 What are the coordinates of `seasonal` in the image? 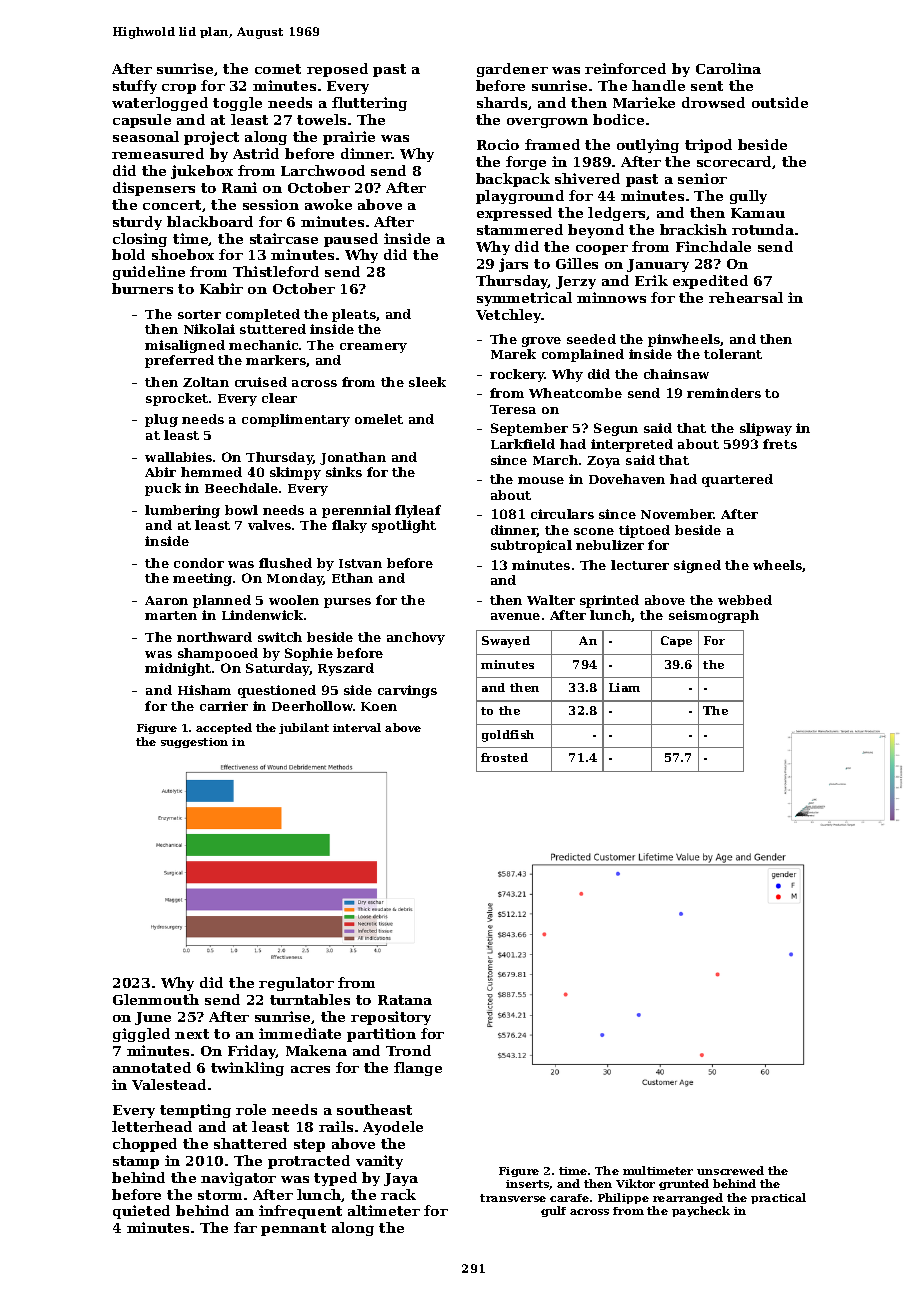 It's located at (146, 136).
